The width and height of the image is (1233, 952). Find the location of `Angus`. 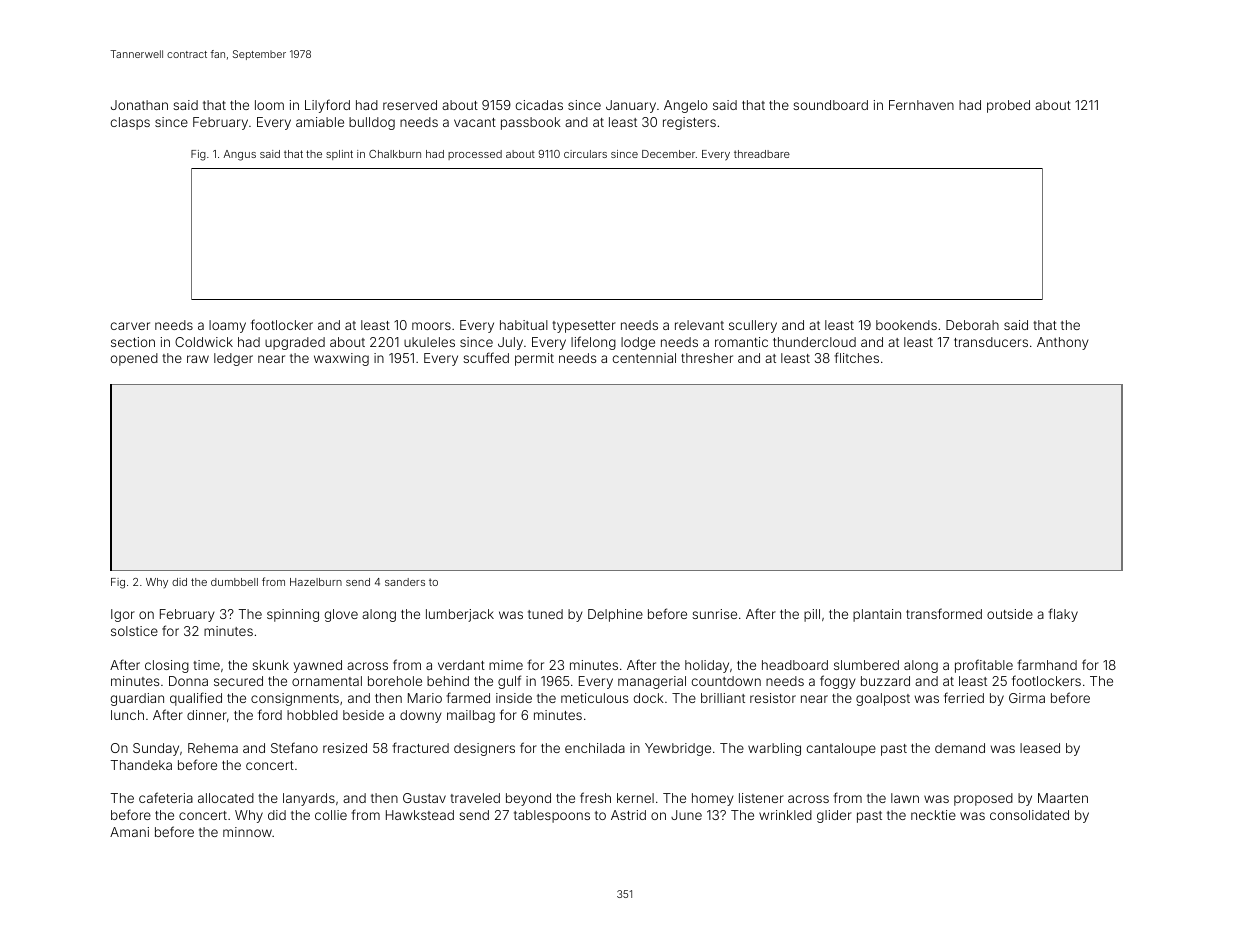

Angus is located at coordinates (239, 155).
